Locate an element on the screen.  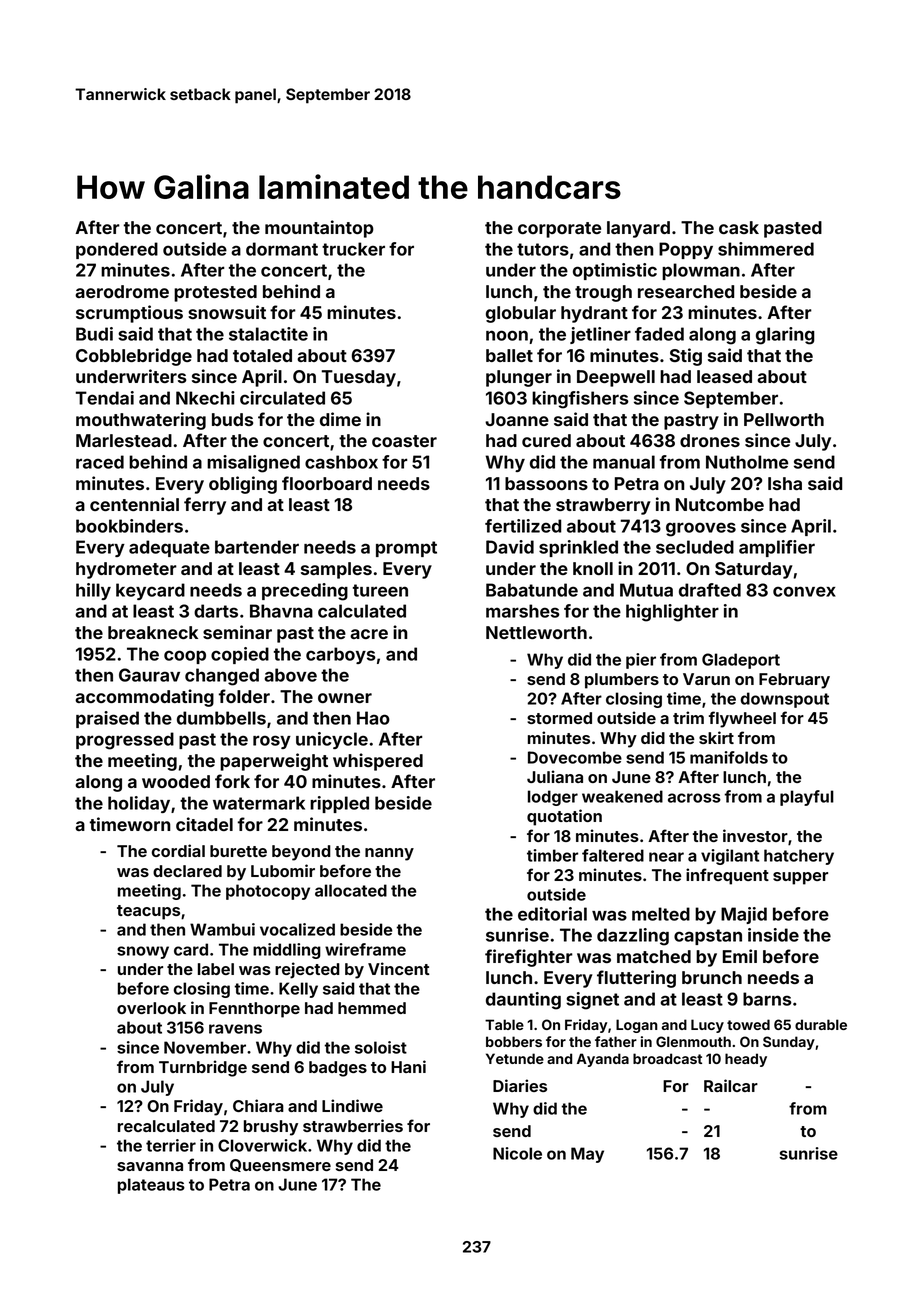
pondered is located at coordinates (117, 250).
